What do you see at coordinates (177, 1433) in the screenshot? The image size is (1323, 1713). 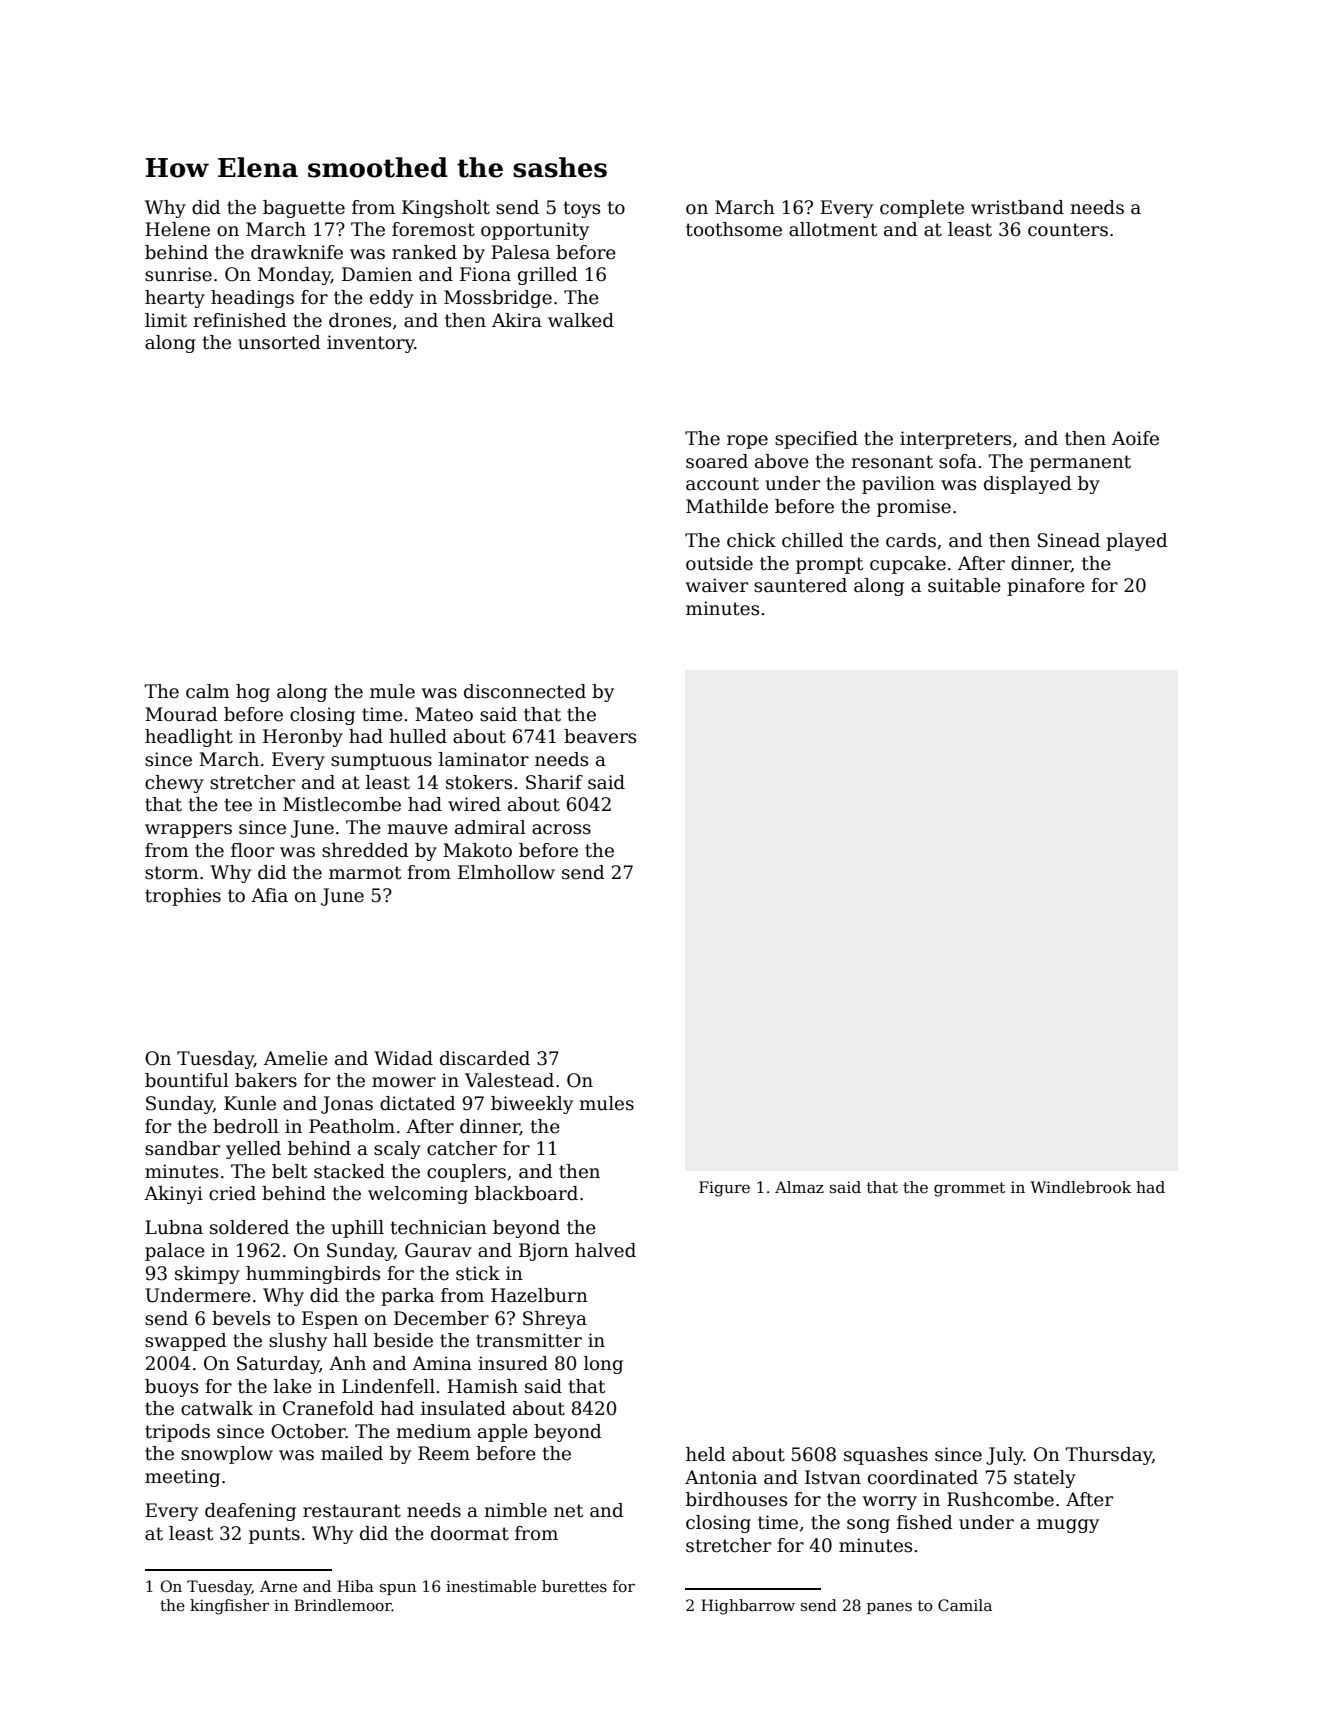 I see `tripods` at bounding box center [177, 1433].
